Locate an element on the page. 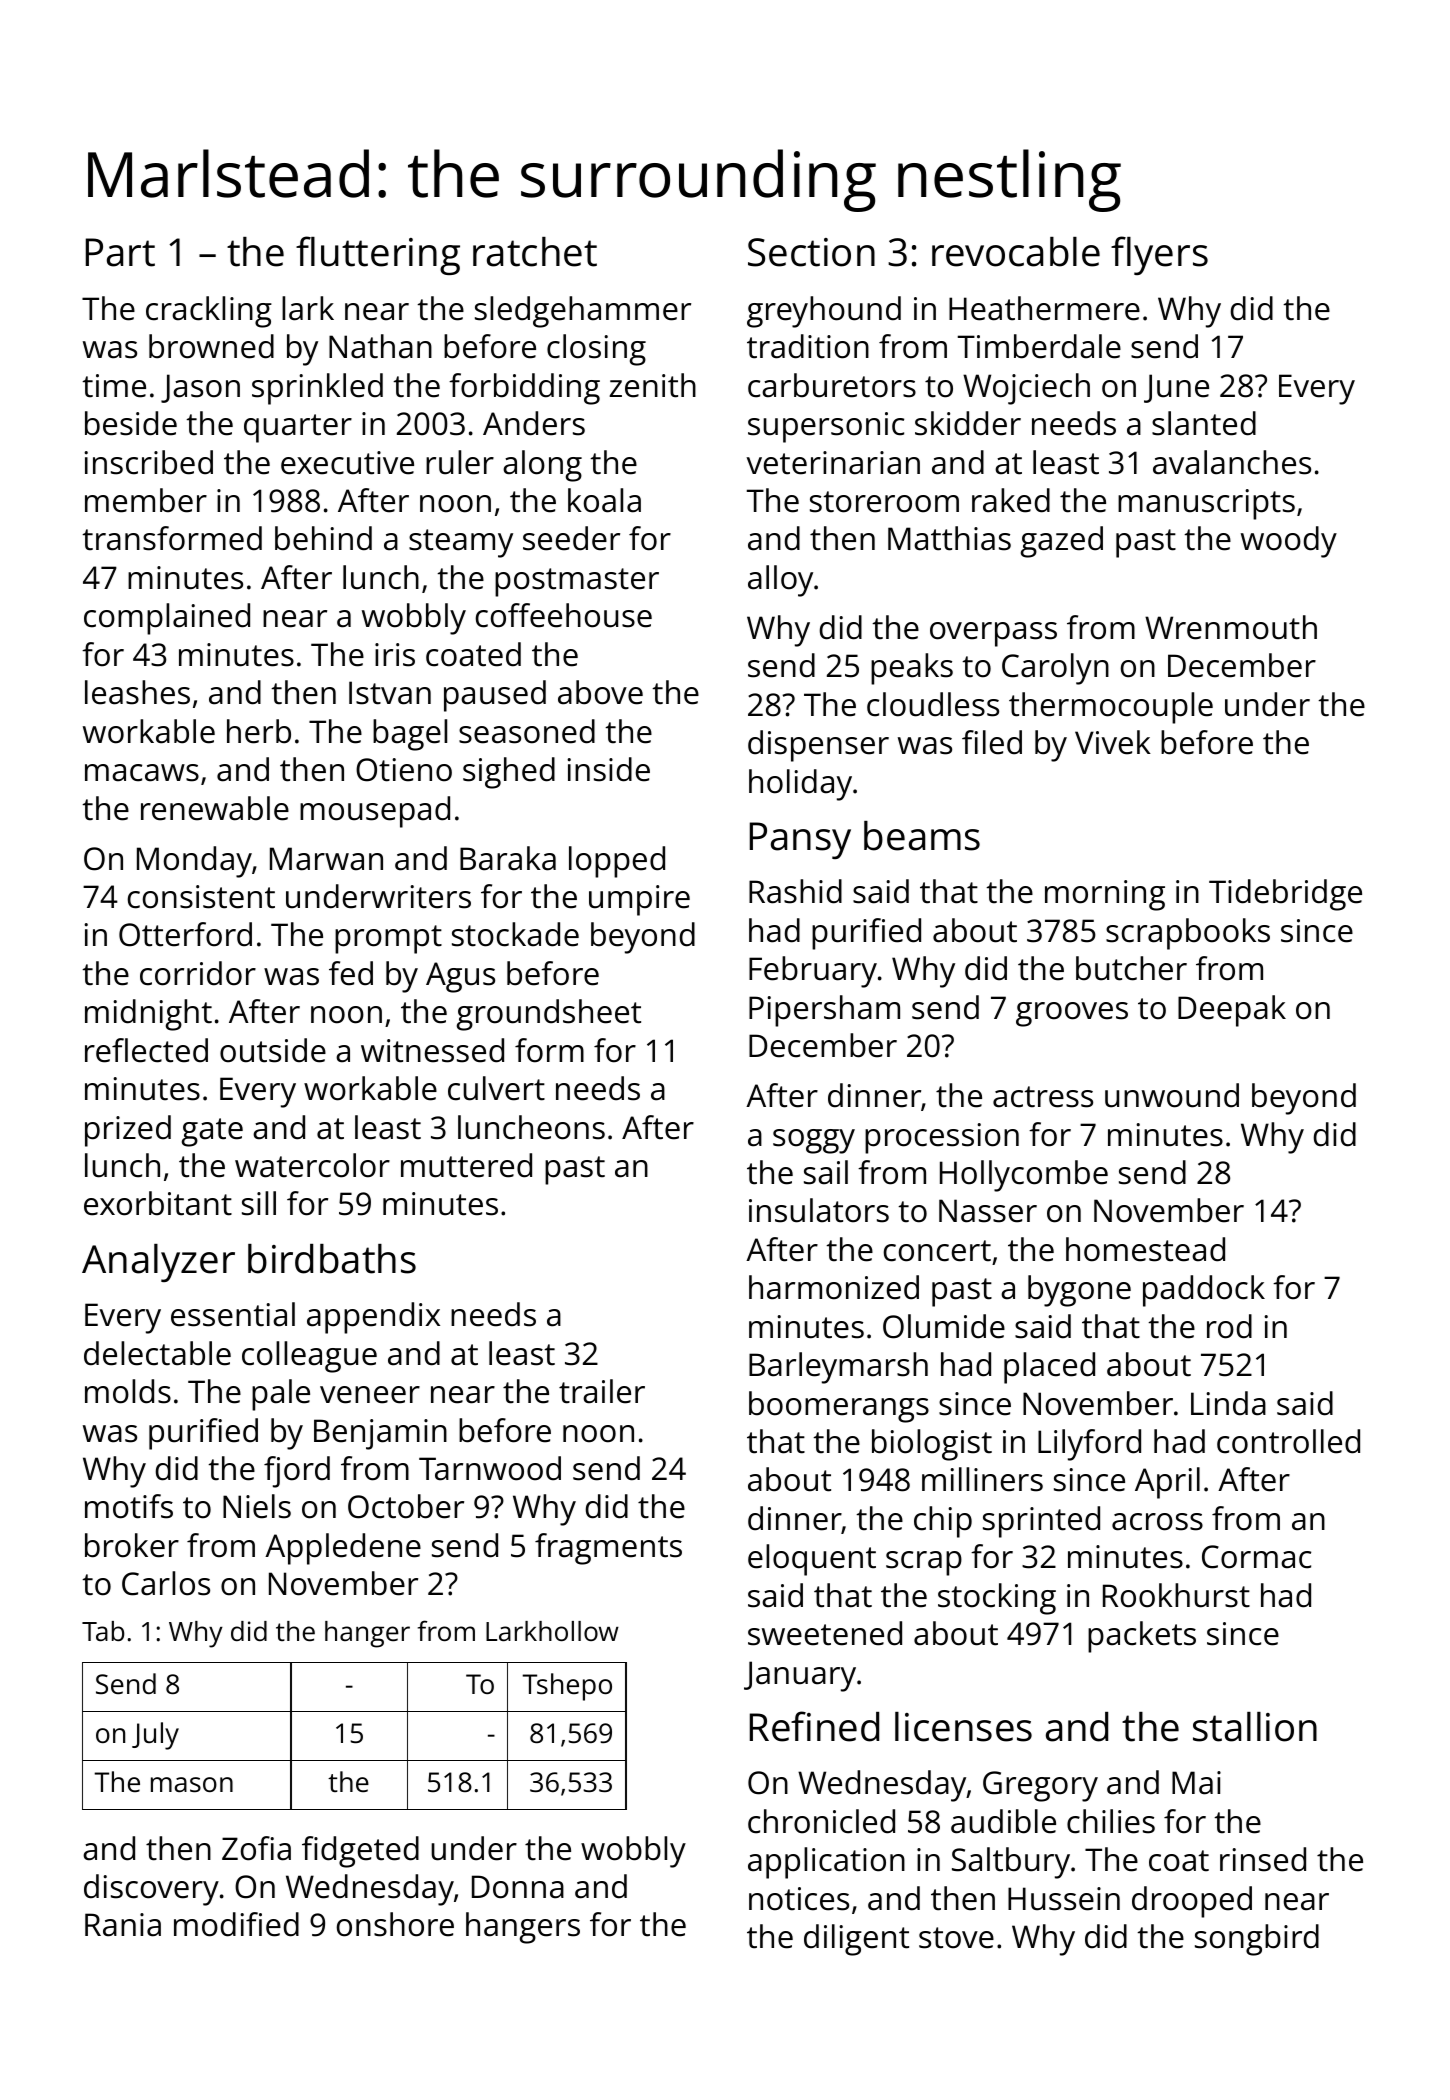  songbird is located at coordinates (1257, 1940).
